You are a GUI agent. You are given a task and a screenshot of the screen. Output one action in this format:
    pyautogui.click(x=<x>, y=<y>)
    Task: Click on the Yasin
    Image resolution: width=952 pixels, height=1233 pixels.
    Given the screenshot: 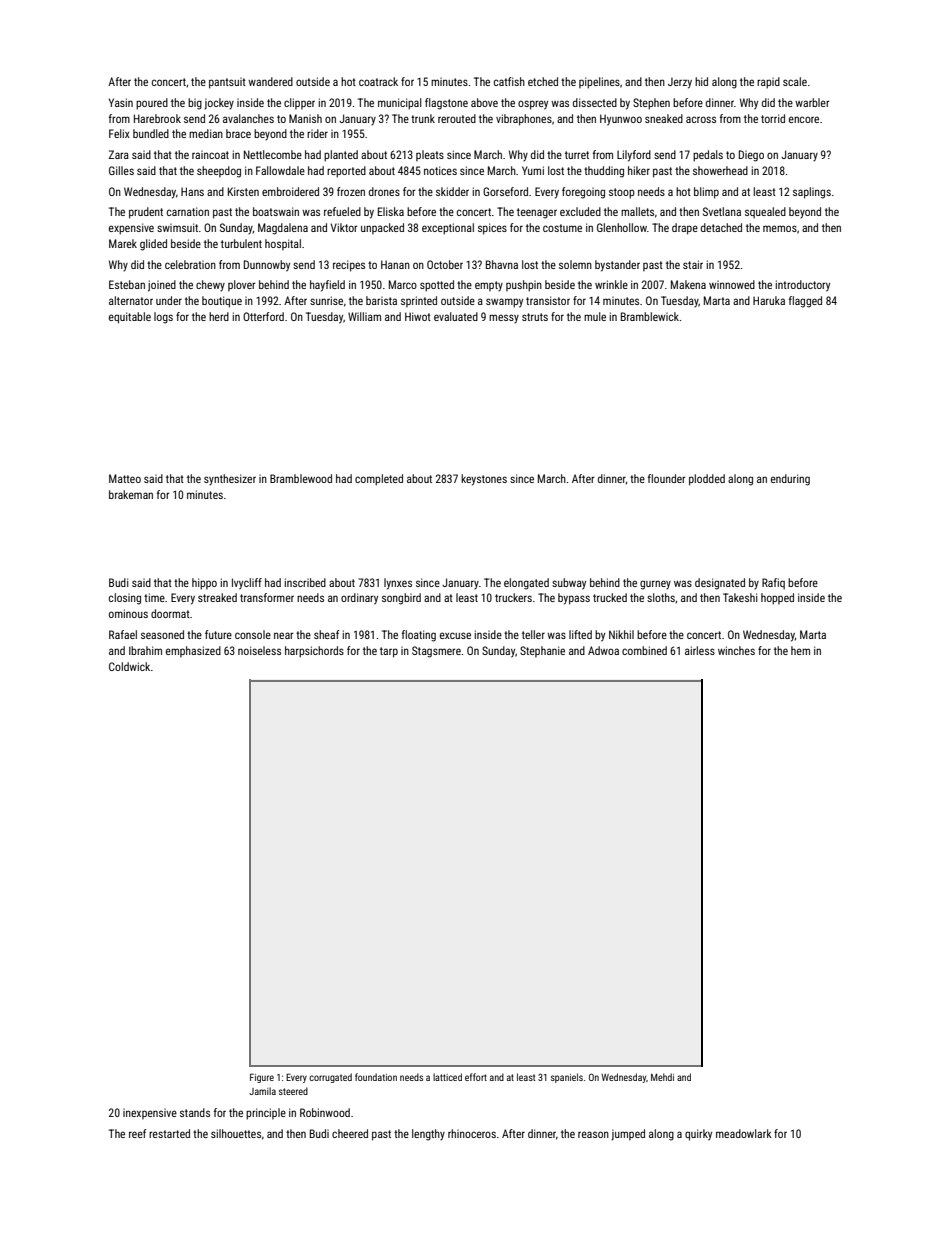 What is the action you would take?
    pyautogui.click(x=121, y=102)
